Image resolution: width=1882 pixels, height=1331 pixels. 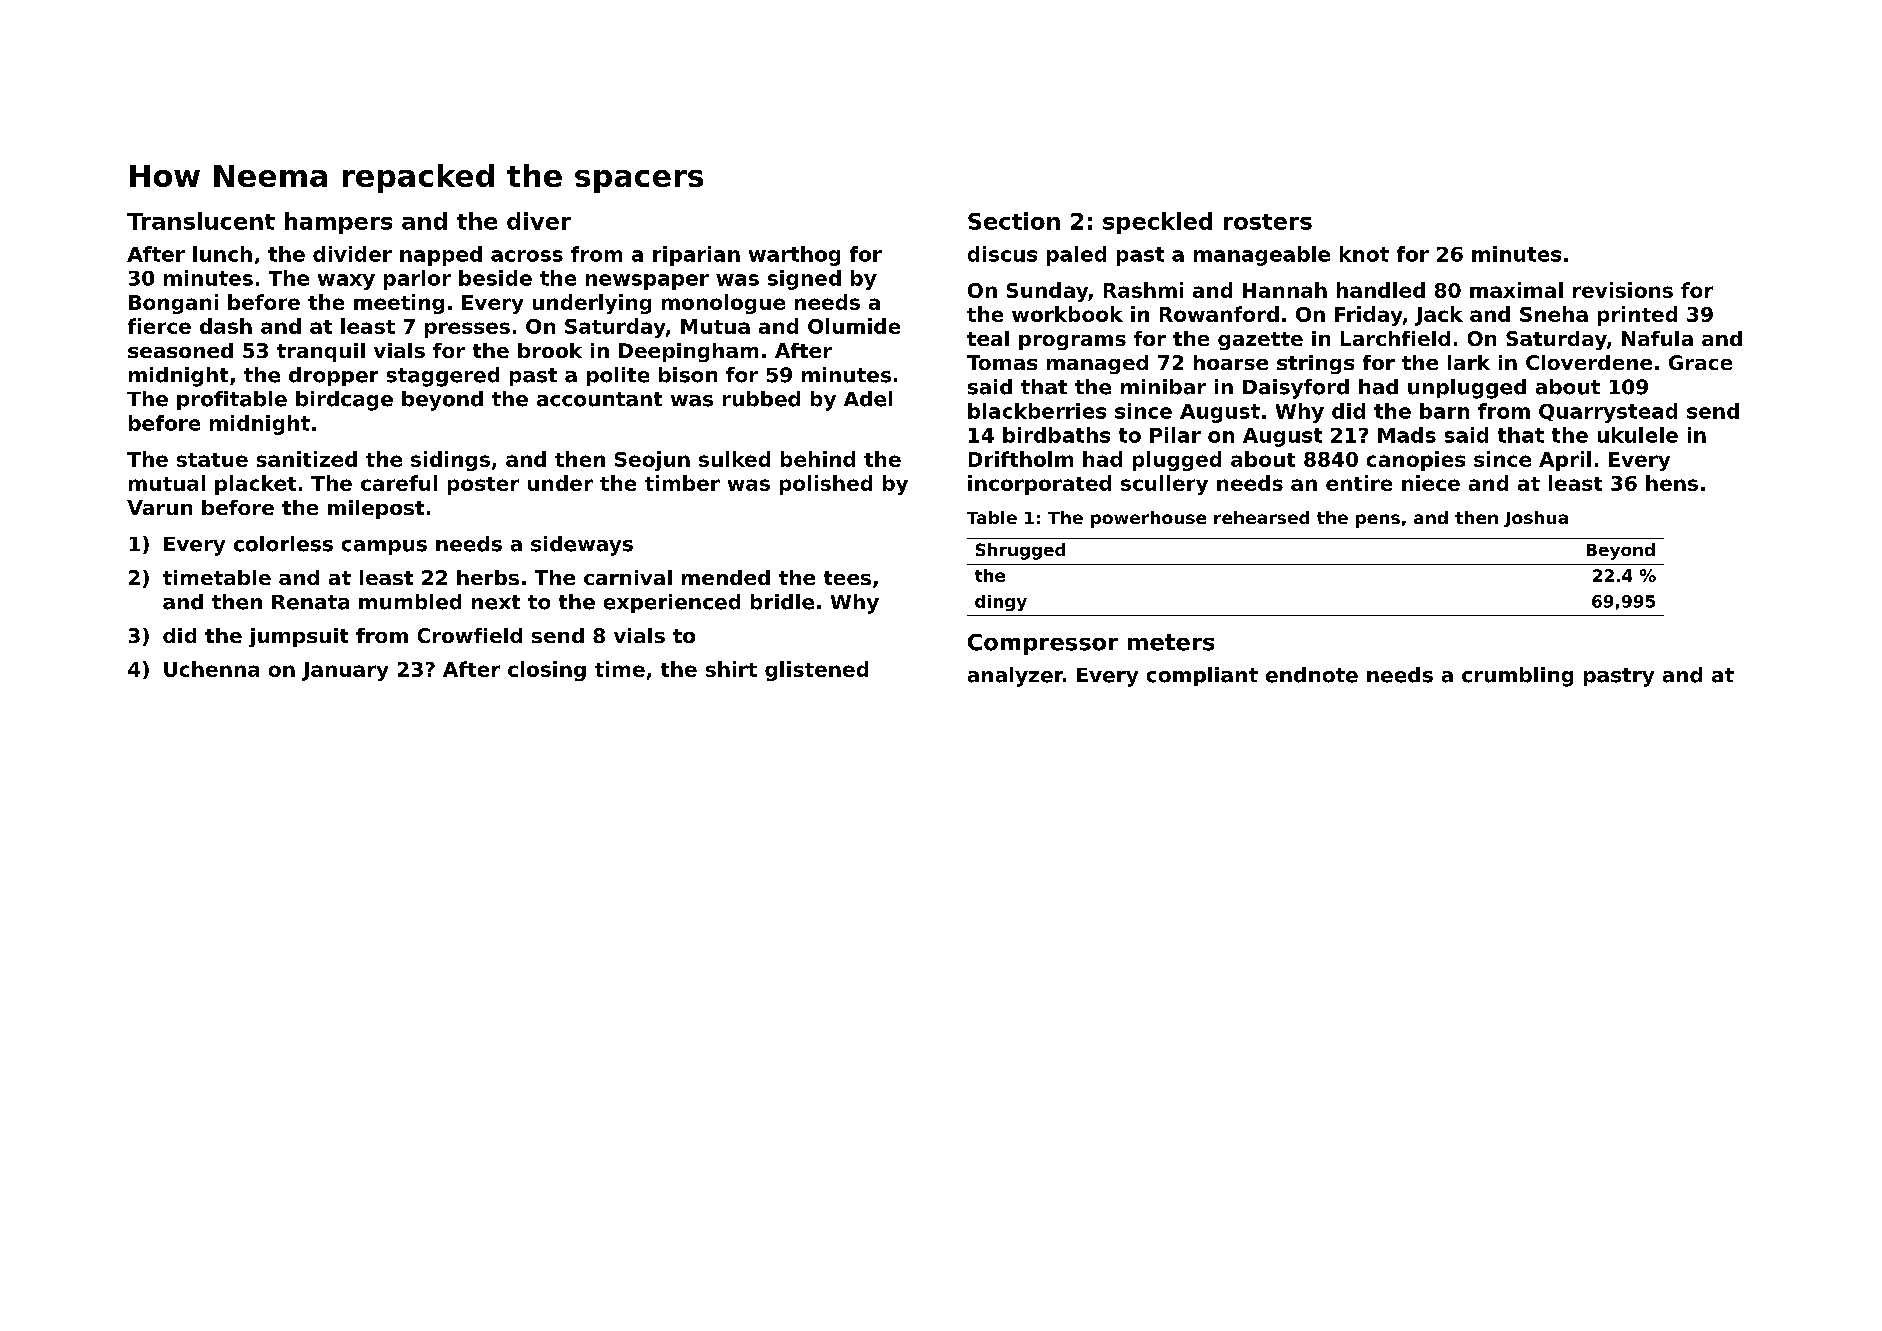 What do you see at coordinates (1268, 222) in the screenshot?
I see `rosters` at bounding box center [1268, 222].
